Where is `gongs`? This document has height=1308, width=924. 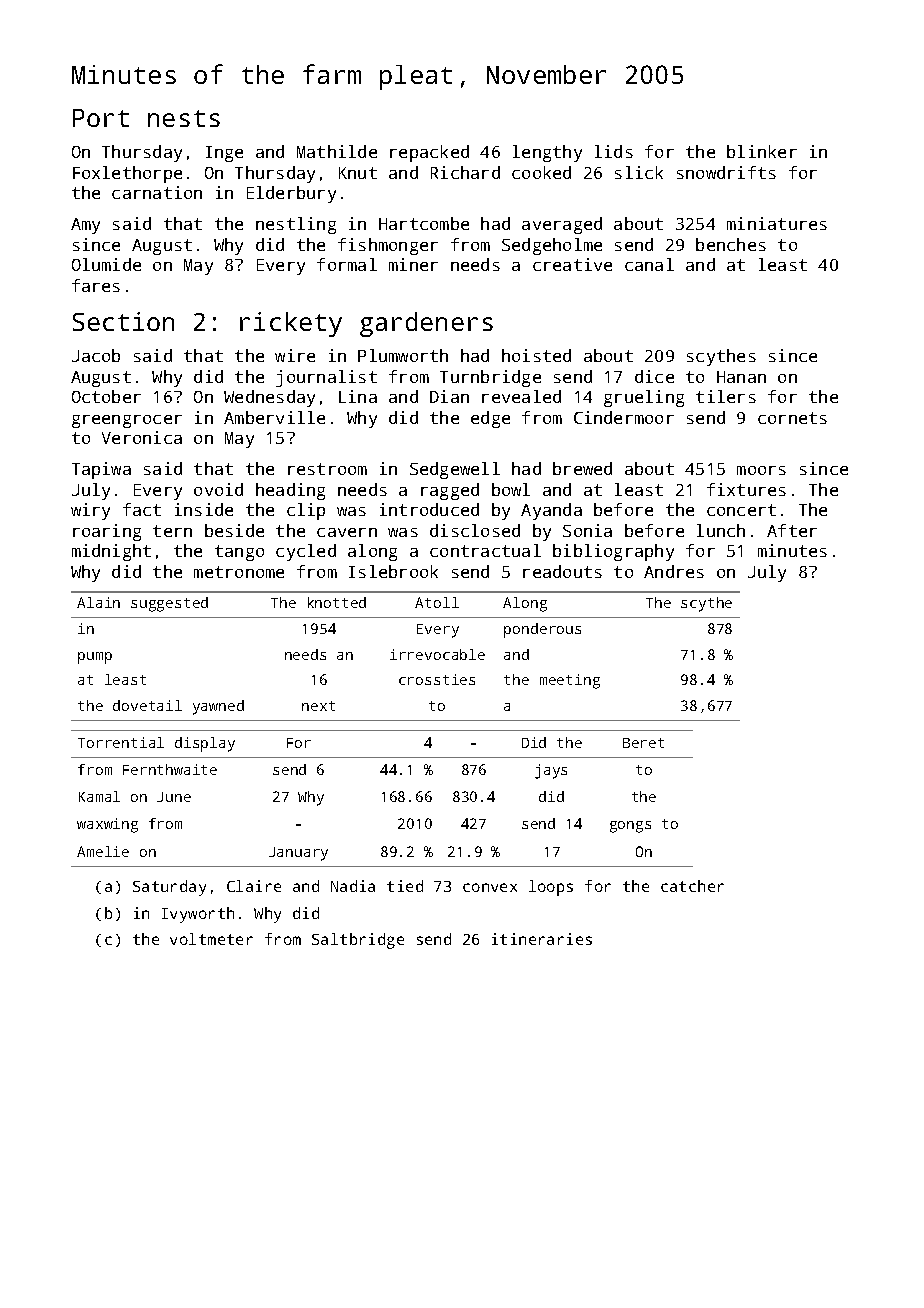
gongs is located at coordinates (630, 827).
